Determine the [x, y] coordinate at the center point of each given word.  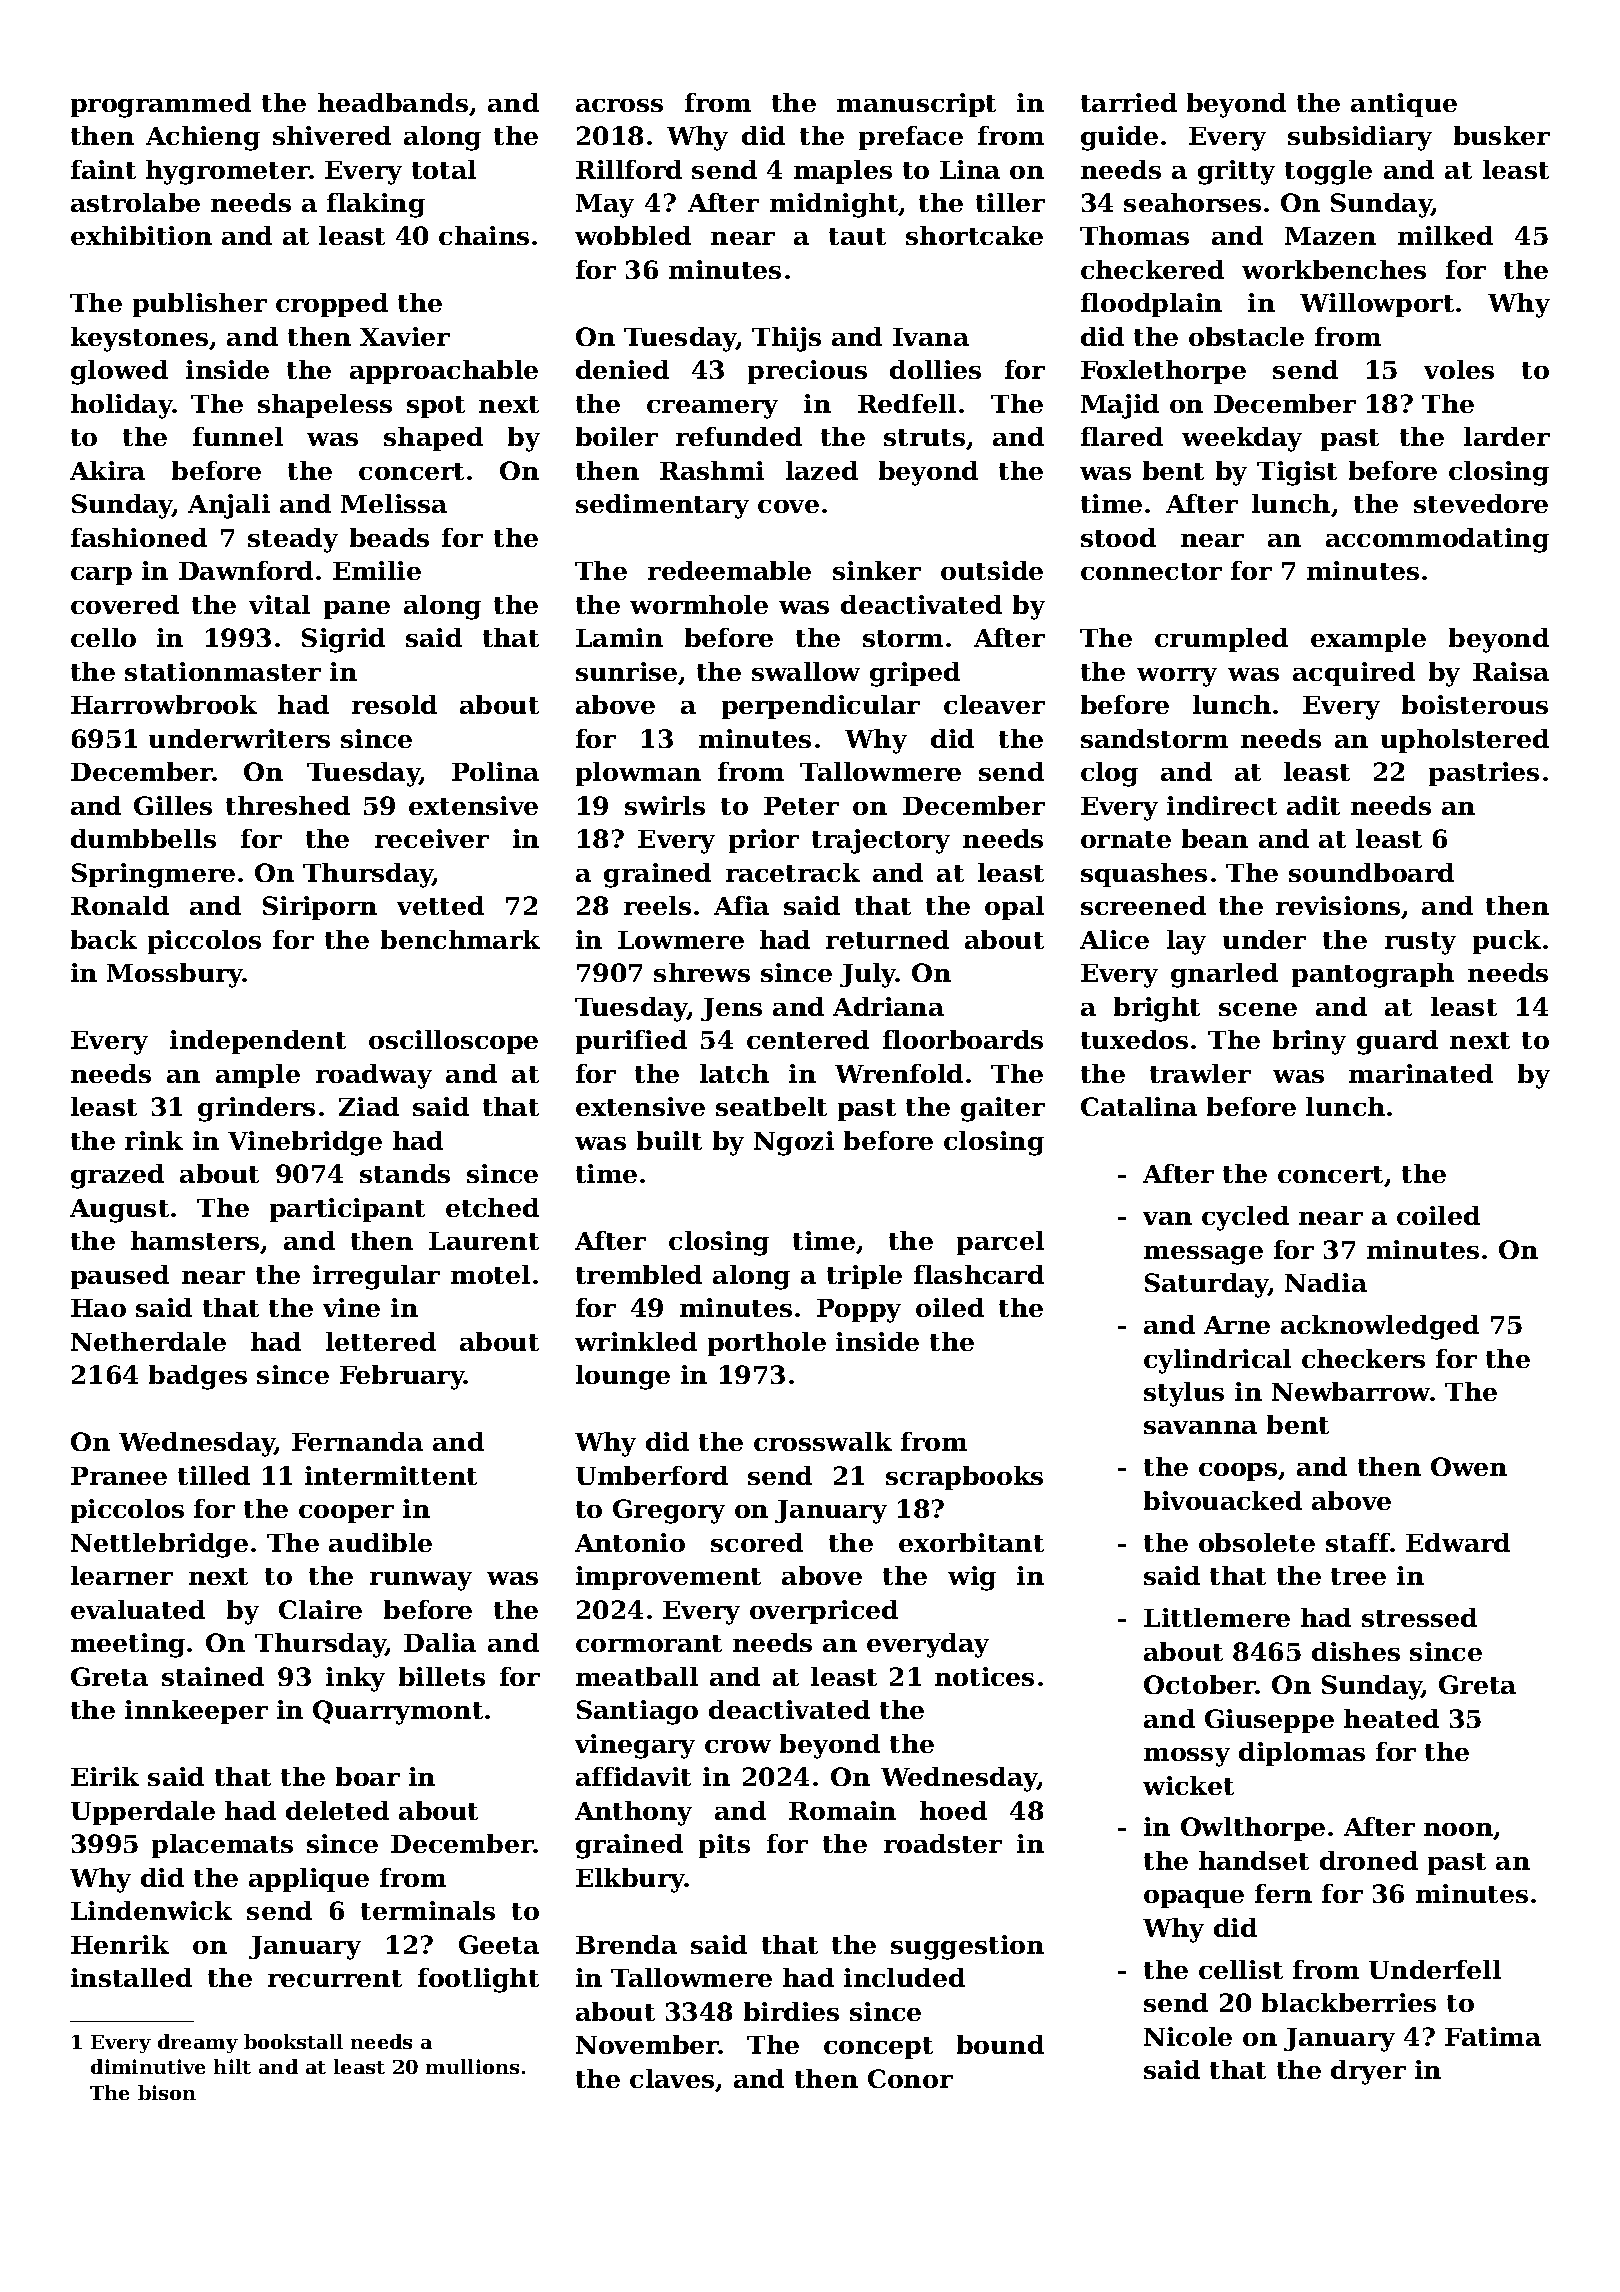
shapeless [325, 406]
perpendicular [821, 707]
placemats [222, 1846]
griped [915, 674]
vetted [440, 905]
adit [1313, 805]
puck [1507, 942]
